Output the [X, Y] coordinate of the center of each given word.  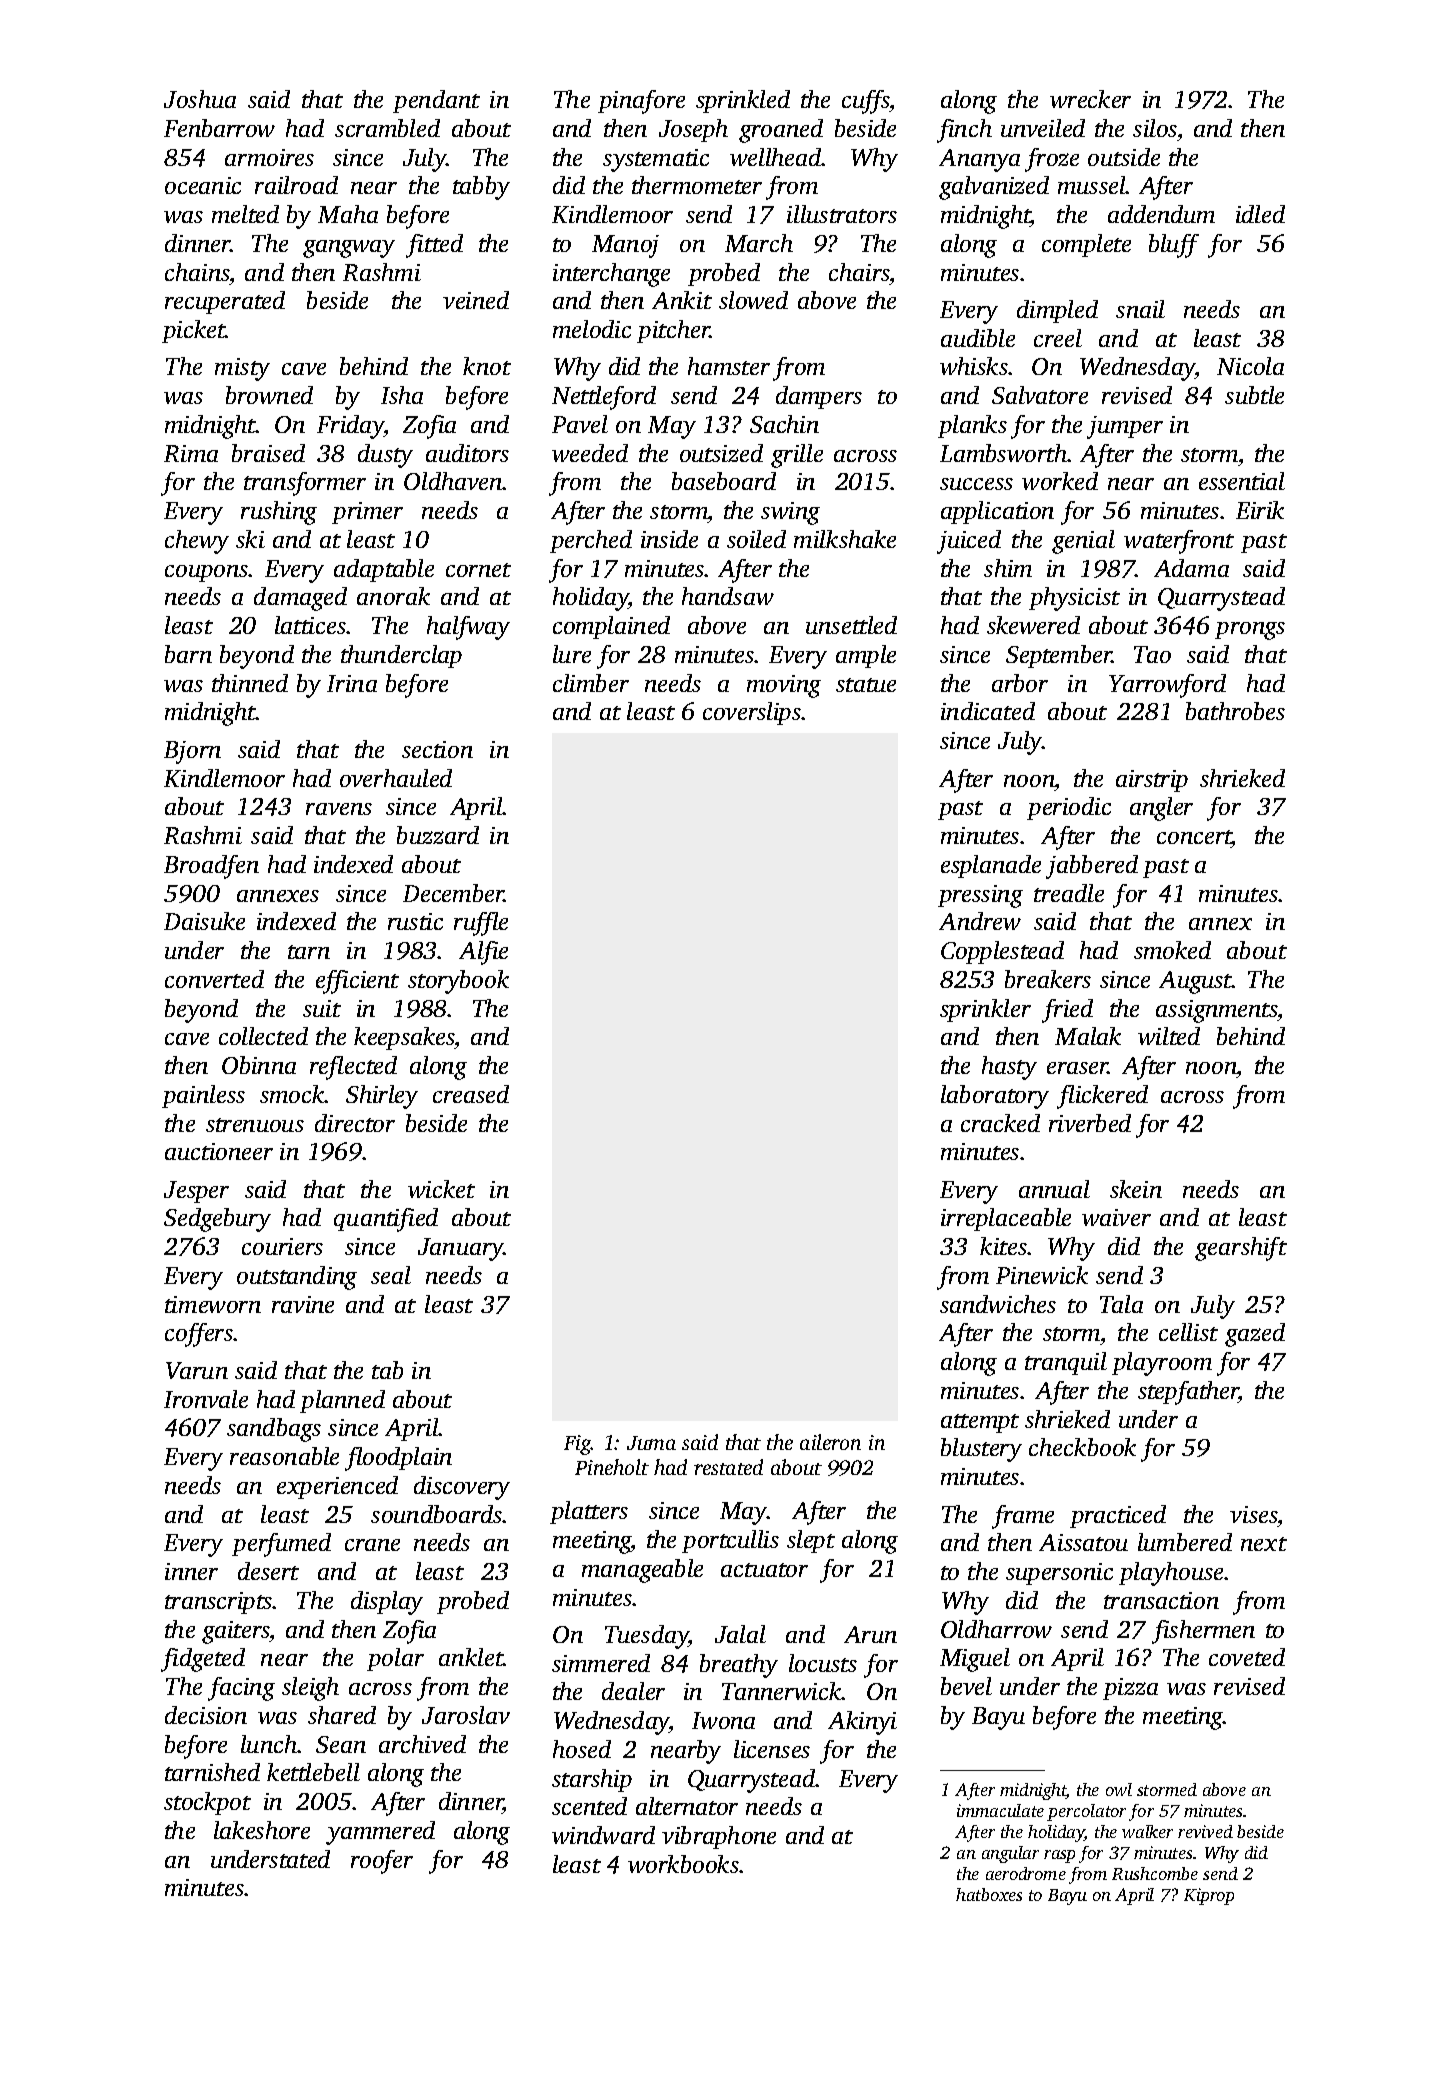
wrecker [1090, 99]
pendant [436, 101]
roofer [382, 1862]
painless [203, 1096]
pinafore [641, 102]
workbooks [684, 1864]
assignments [1217, 1011]
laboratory [995, 1097]
